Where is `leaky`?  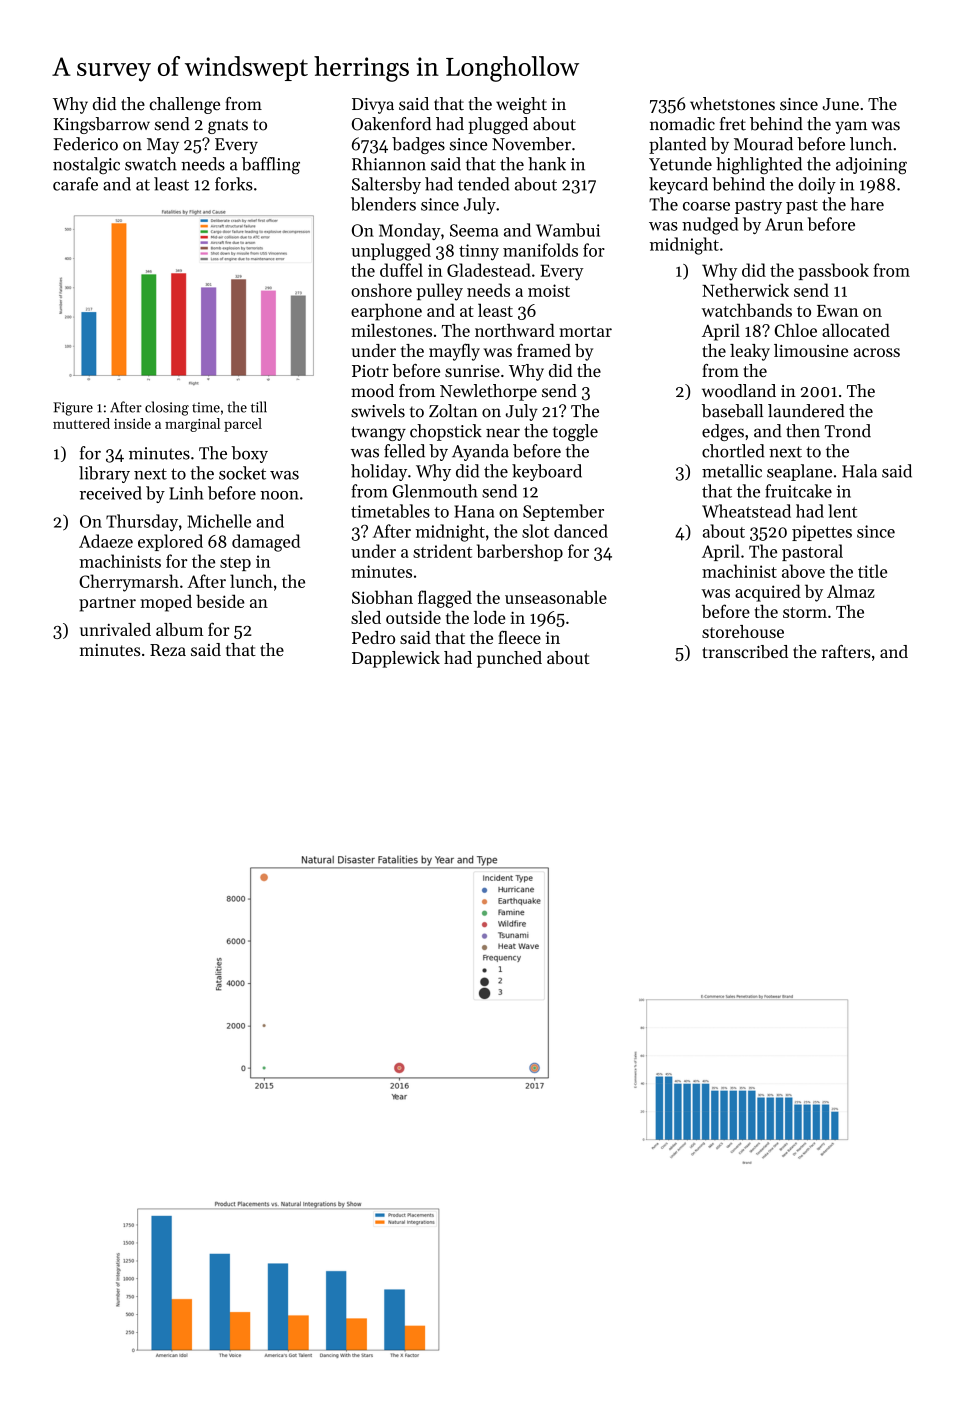
leaky is located at coordinates (750, 352).
